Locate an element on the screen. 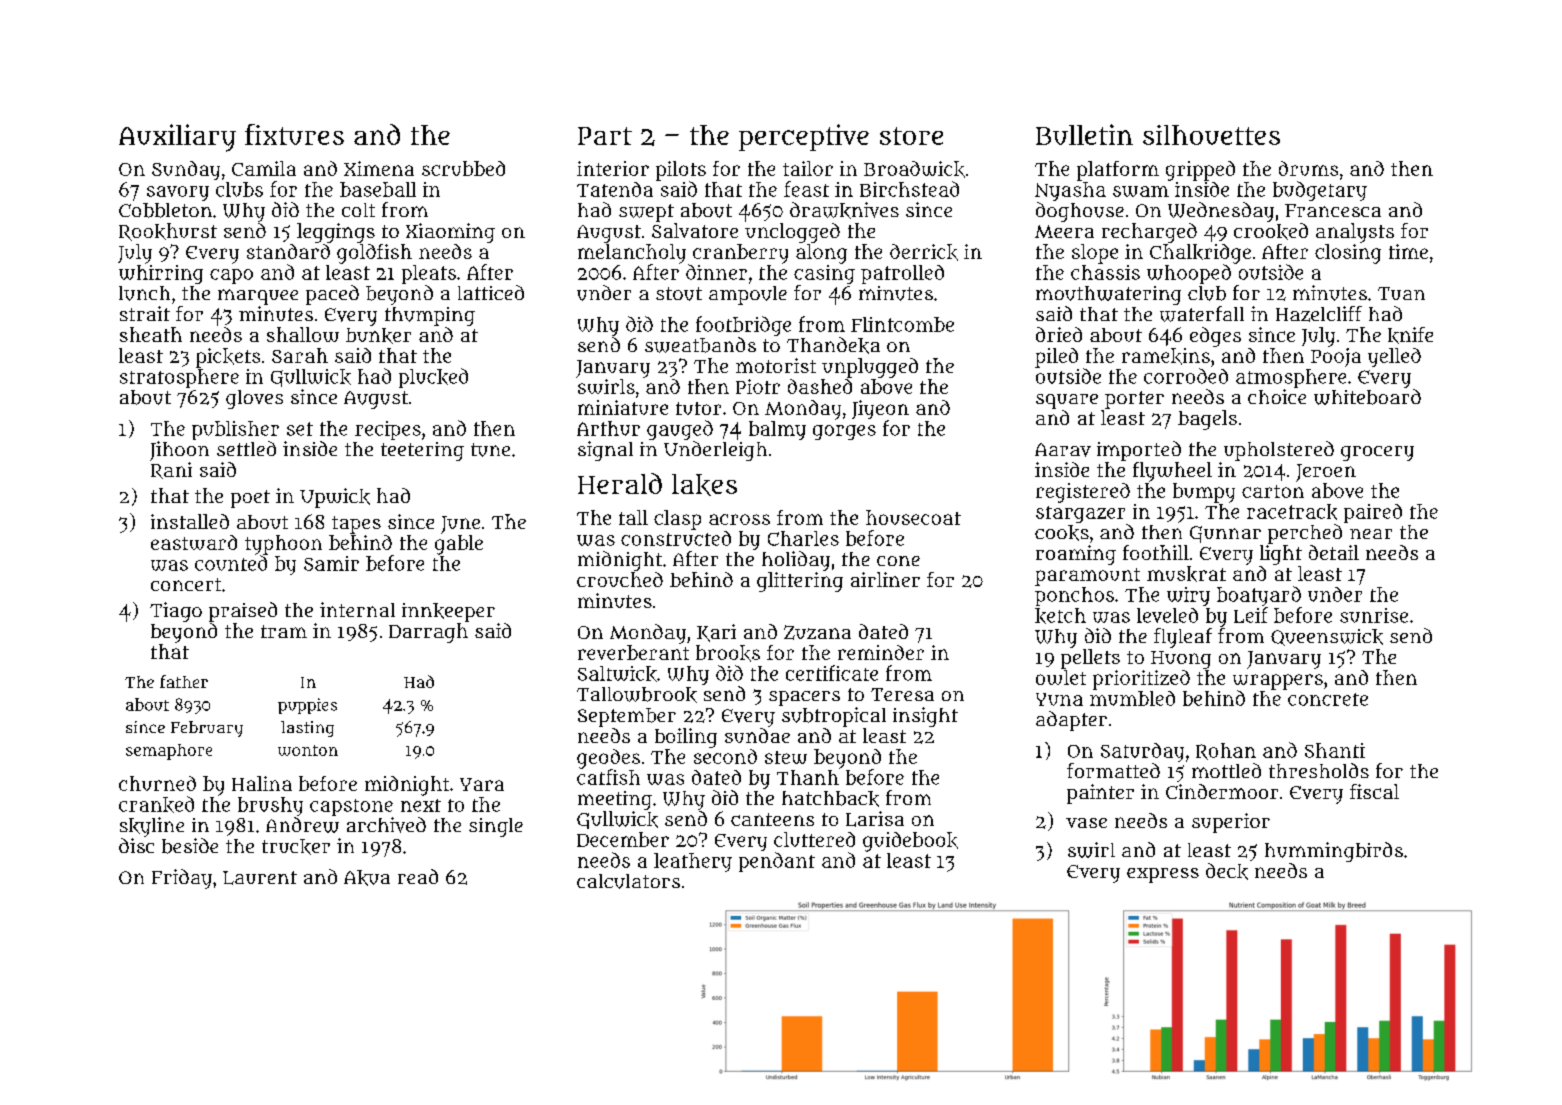 The width and height of the screenshot is (1562, 1105). stratosphere is located at coordinates (179, 378).
